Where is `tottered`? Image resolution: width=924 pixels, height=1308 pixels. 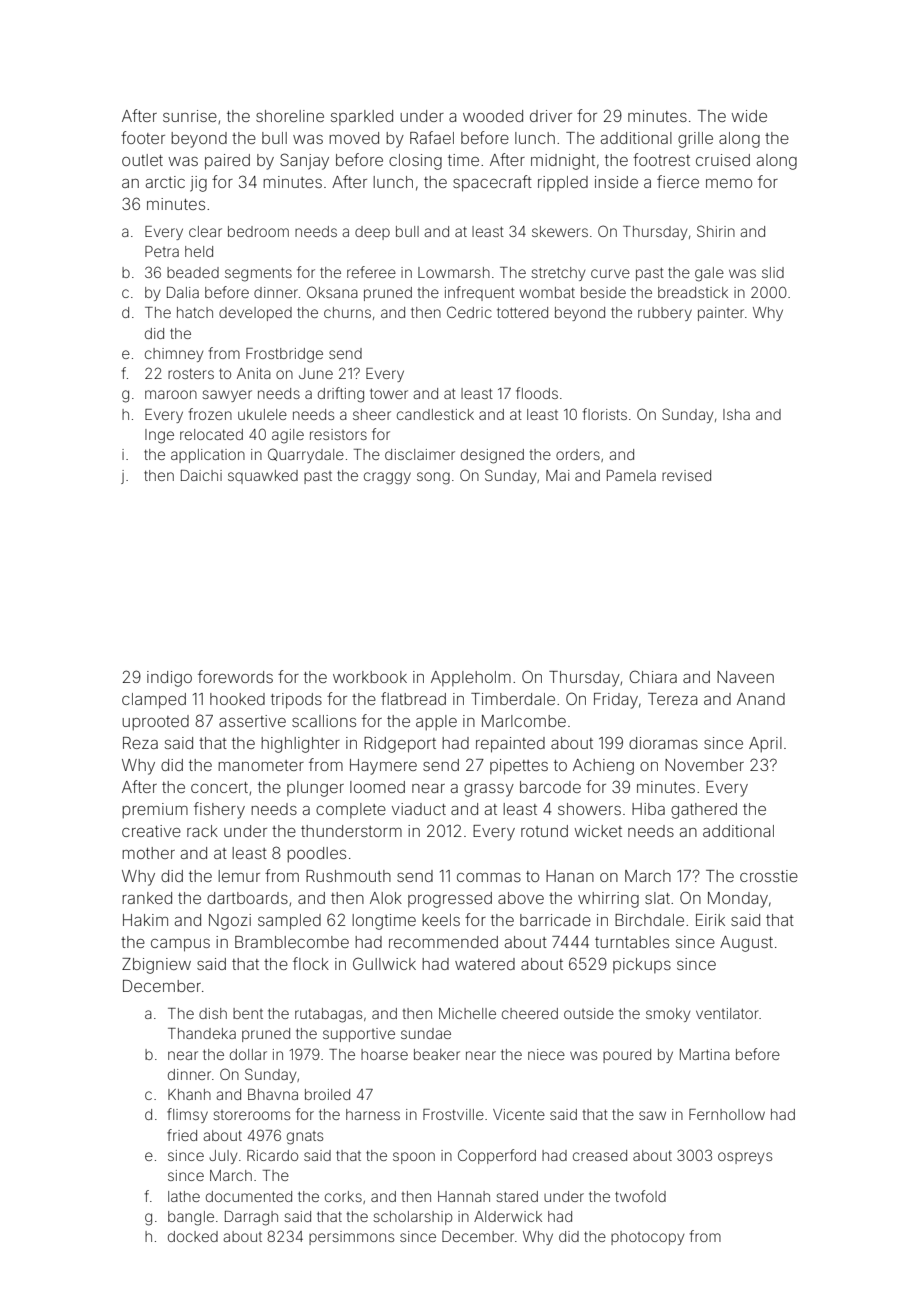
tottered is located at coordinates (522, 312).
